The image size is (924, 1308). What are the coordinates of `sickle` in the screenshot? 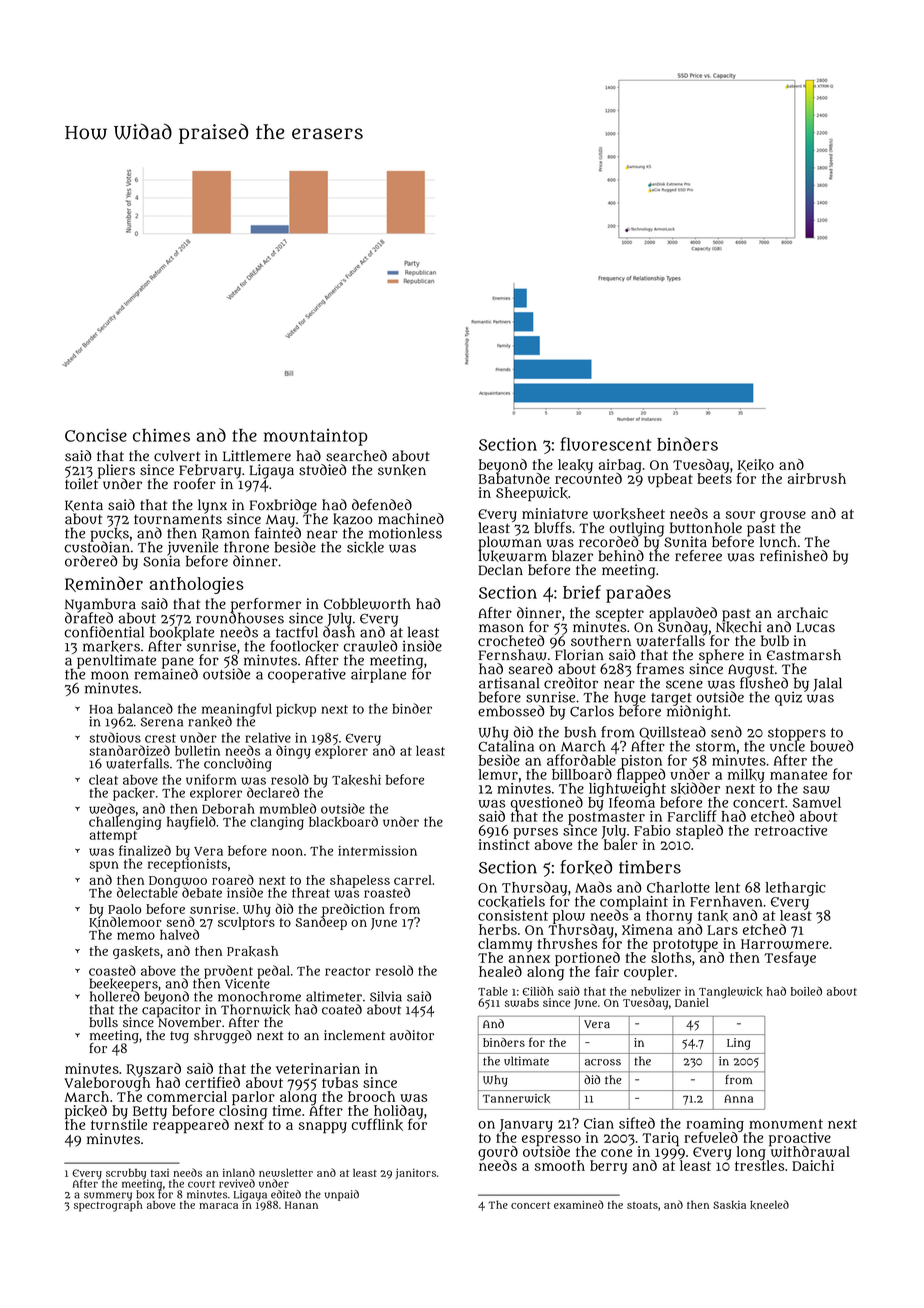 It's located at (365, 547).
